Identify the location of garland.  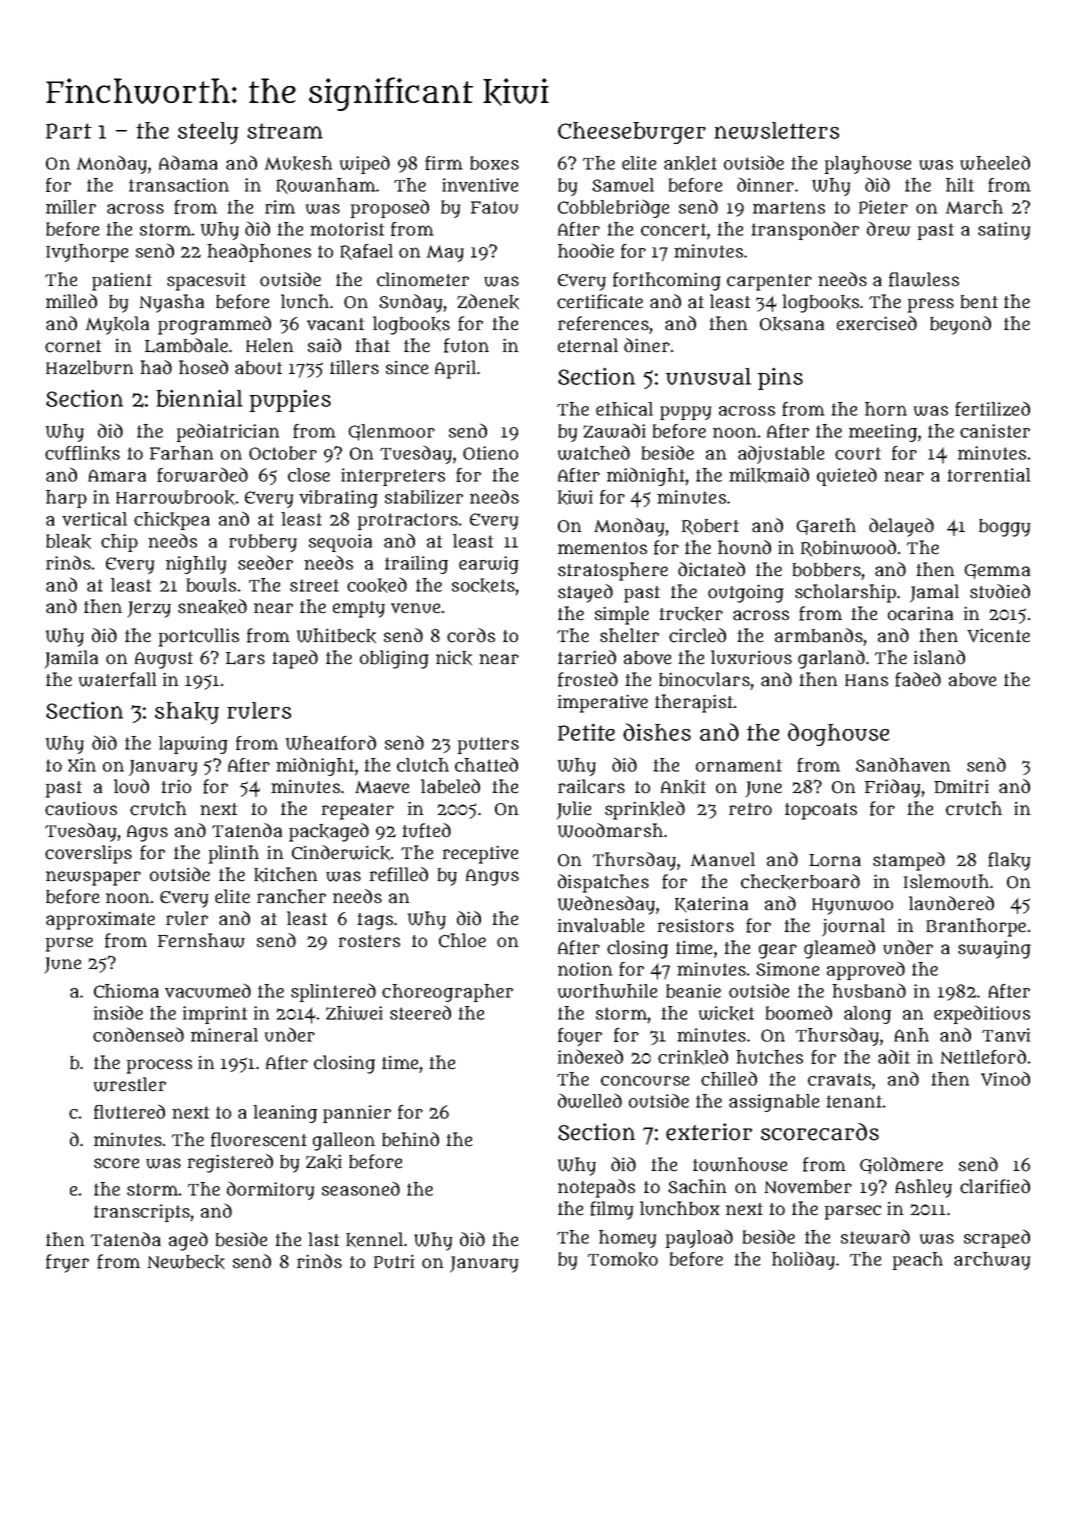
(831, 659).
